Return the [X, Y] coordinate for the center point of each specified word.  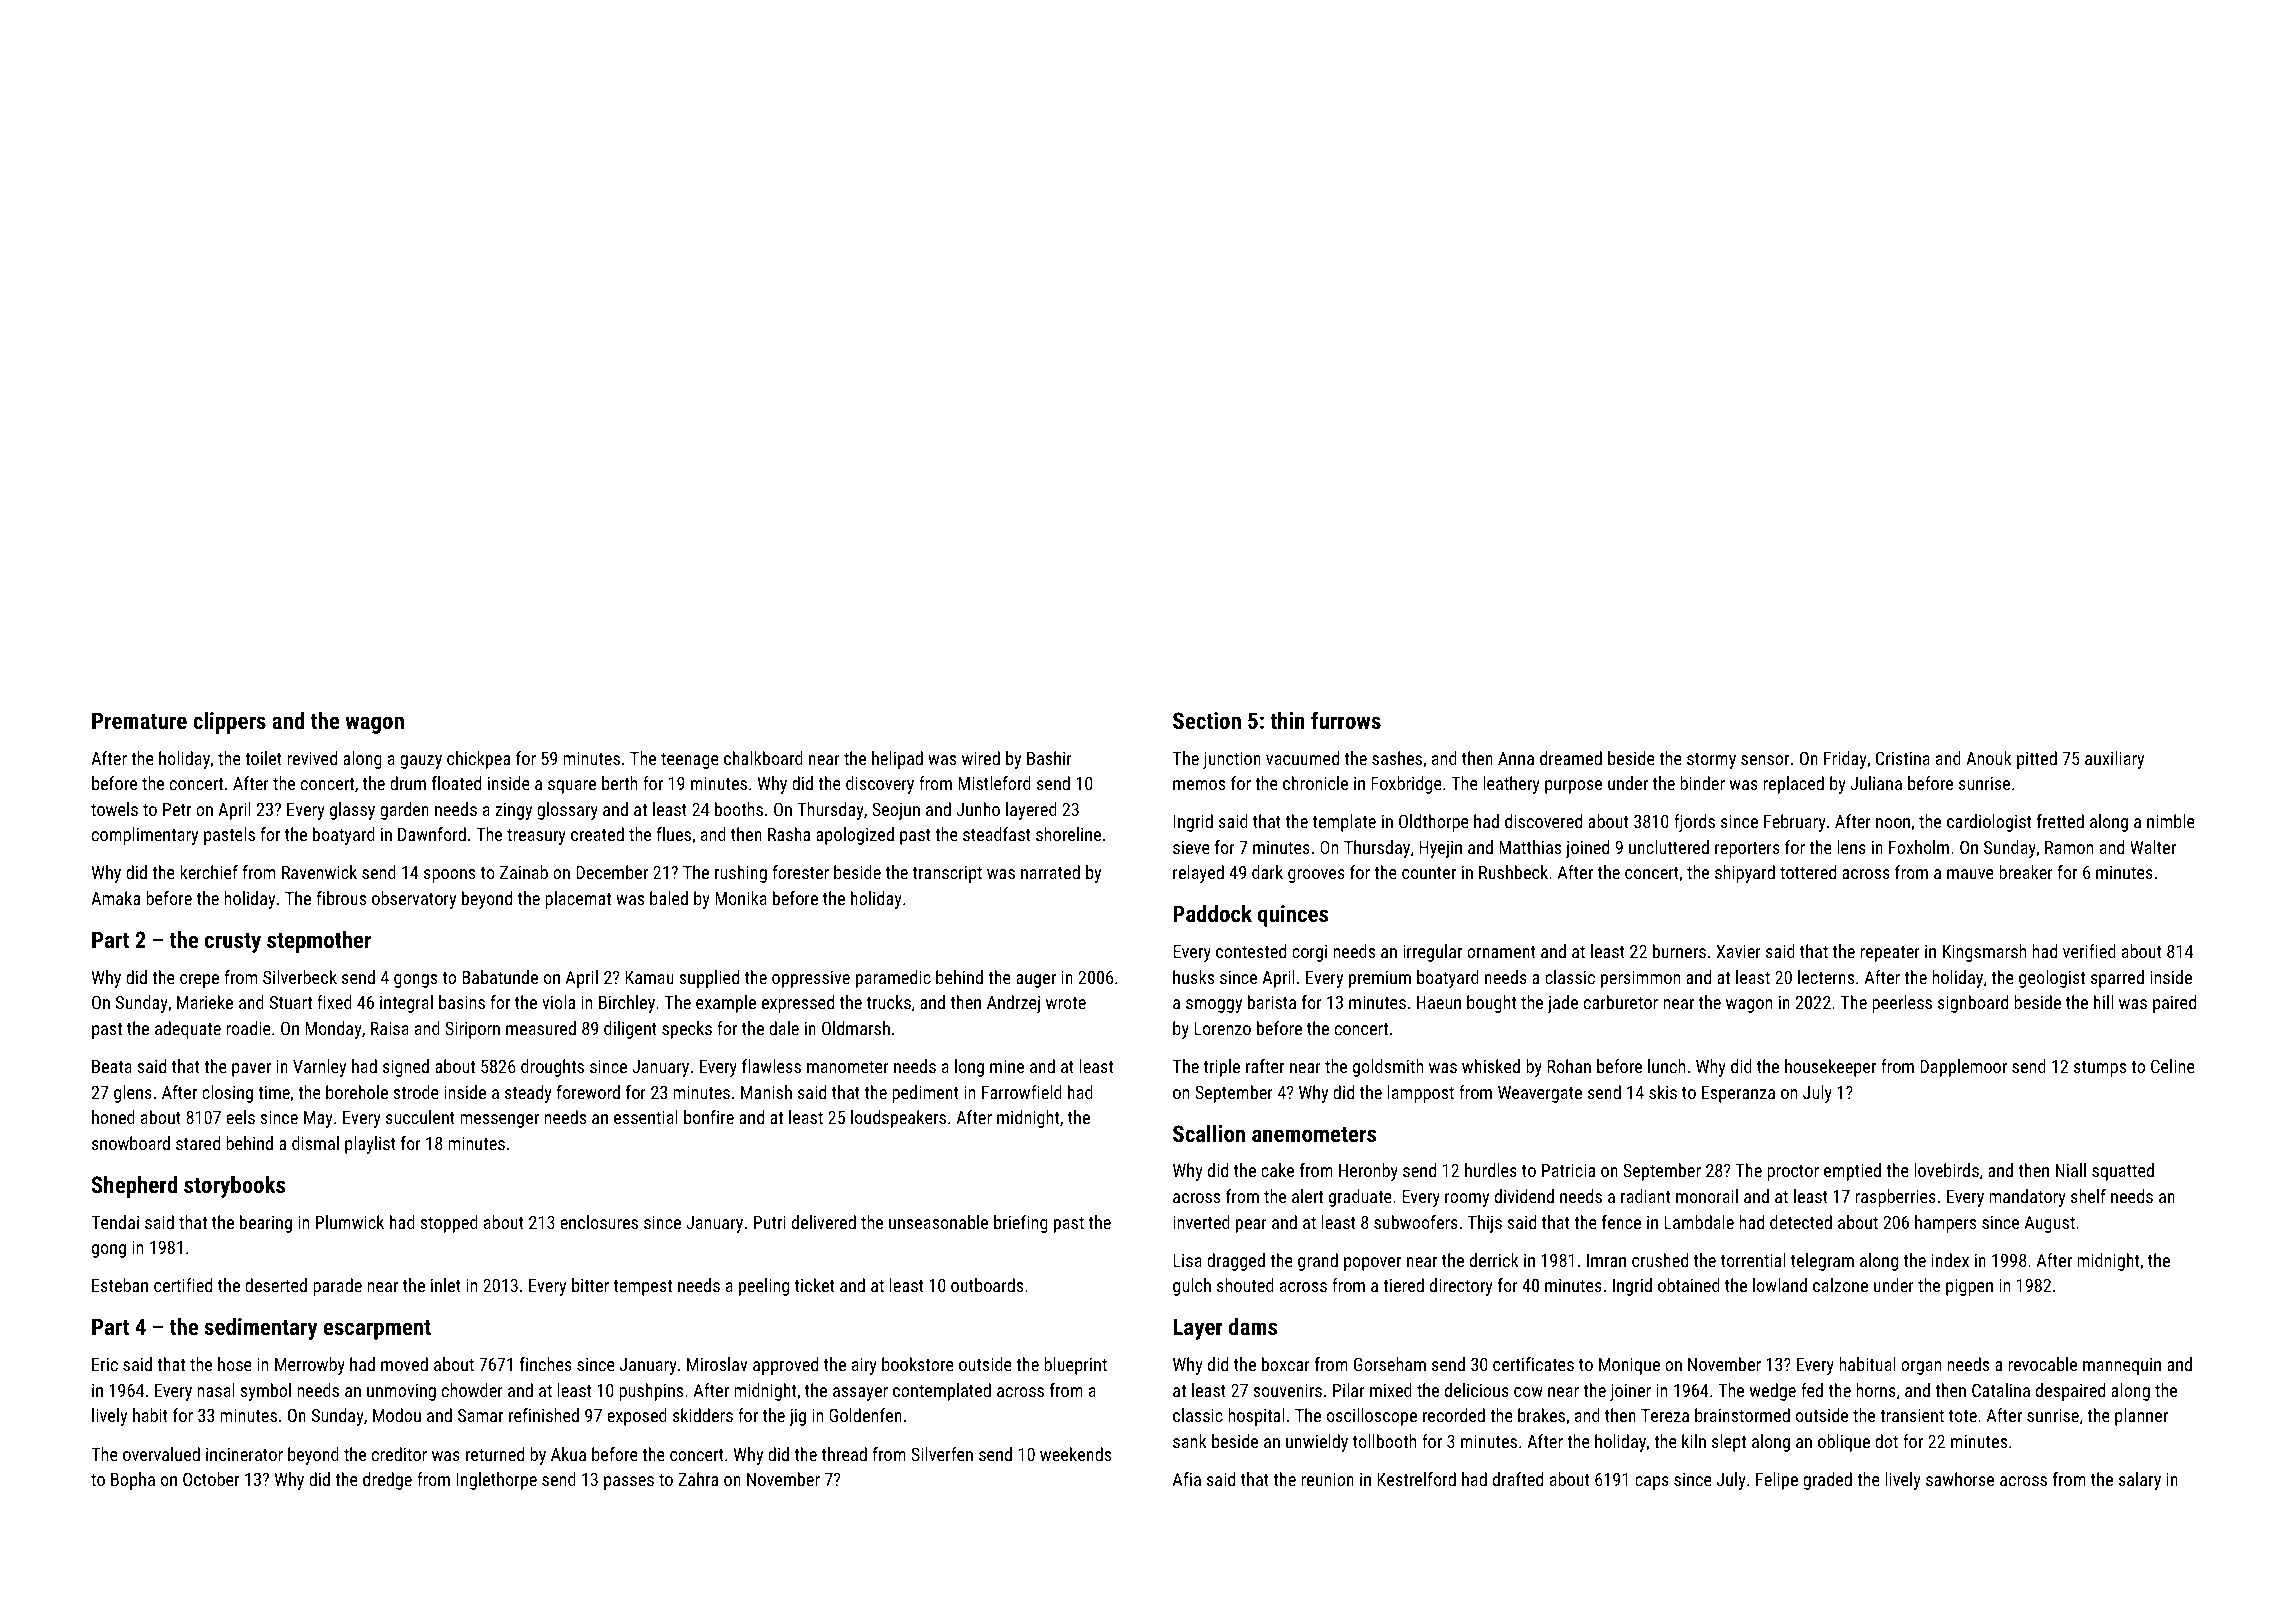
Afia [1187, 1479]
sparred [2117, 979]
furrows [1346, 720]
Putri [770, 1222]
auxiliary [2114, 760]
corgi [1309, 953]
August [2050, 1224]
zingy [513, 811]
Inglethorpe [496, 1481]
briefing [1021, 1224]
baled [669, 898]
